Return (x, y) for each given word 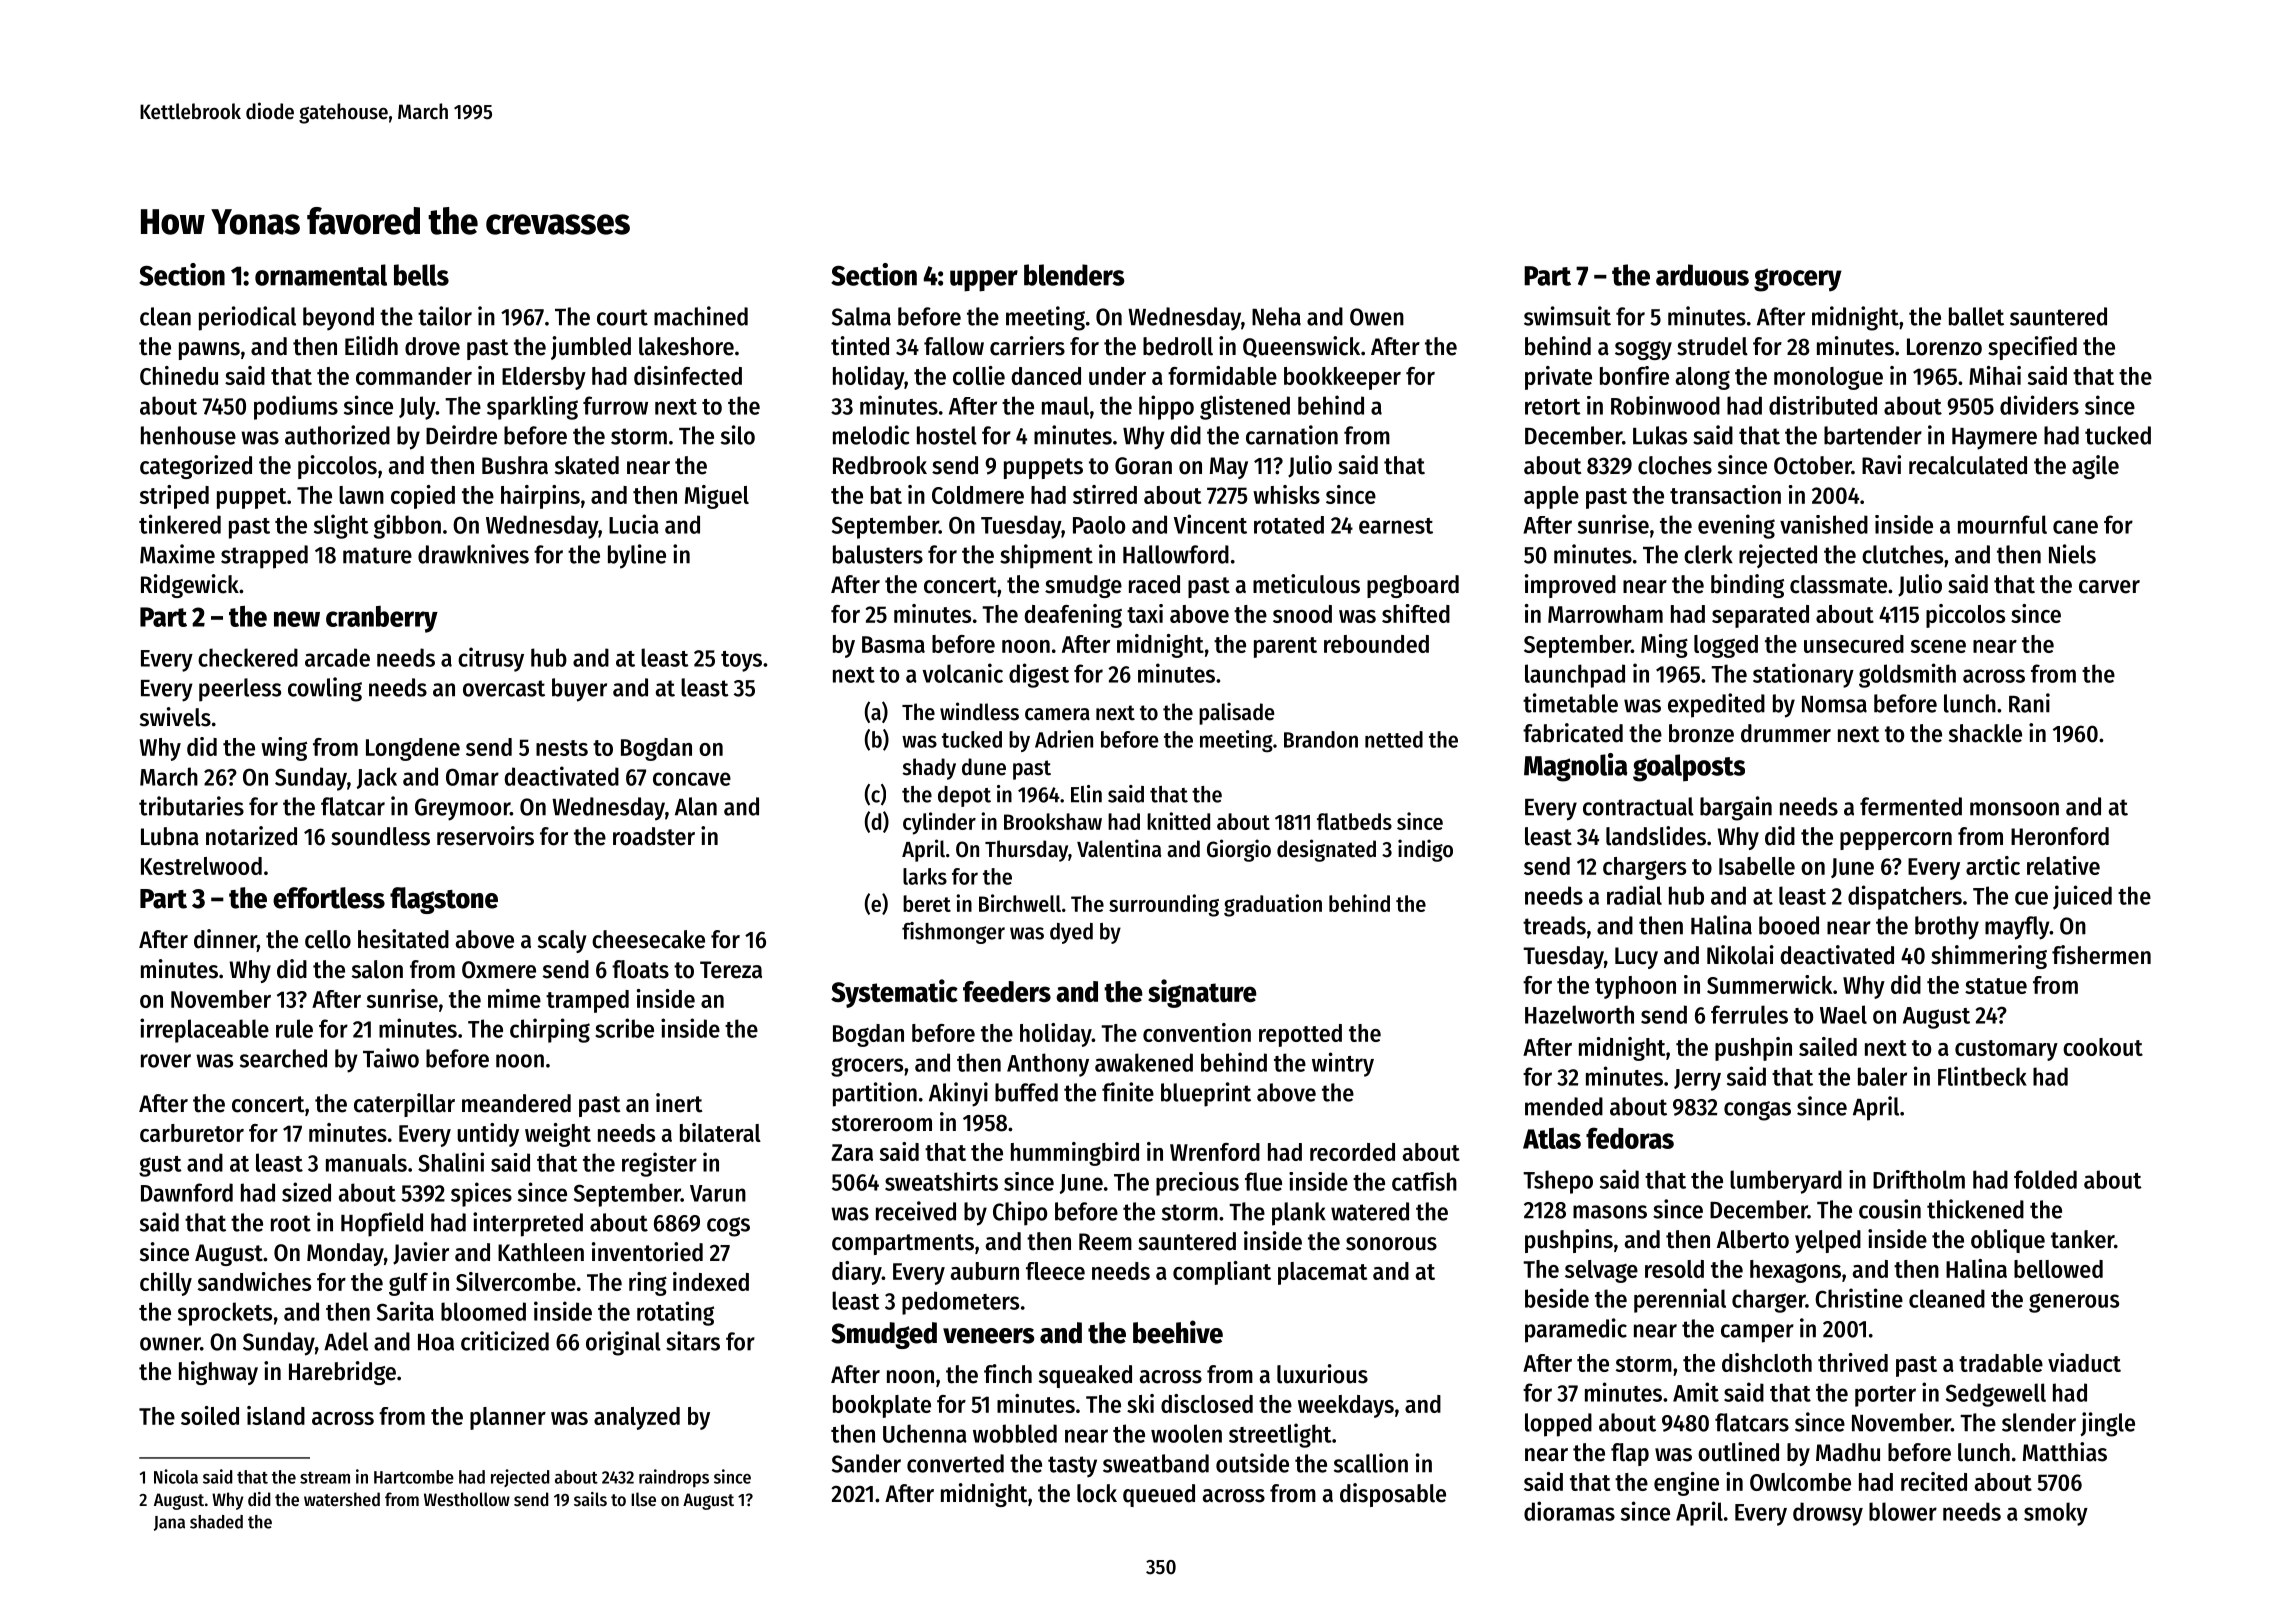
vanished (1824, 524)
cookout (2103, 1047)
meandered (516, 1103)
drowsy (1828, 1514)
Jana (169, 1523)
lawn (361, 495)
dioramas (1569, 1511)
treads (1554, 925)
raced (1154, 584)
